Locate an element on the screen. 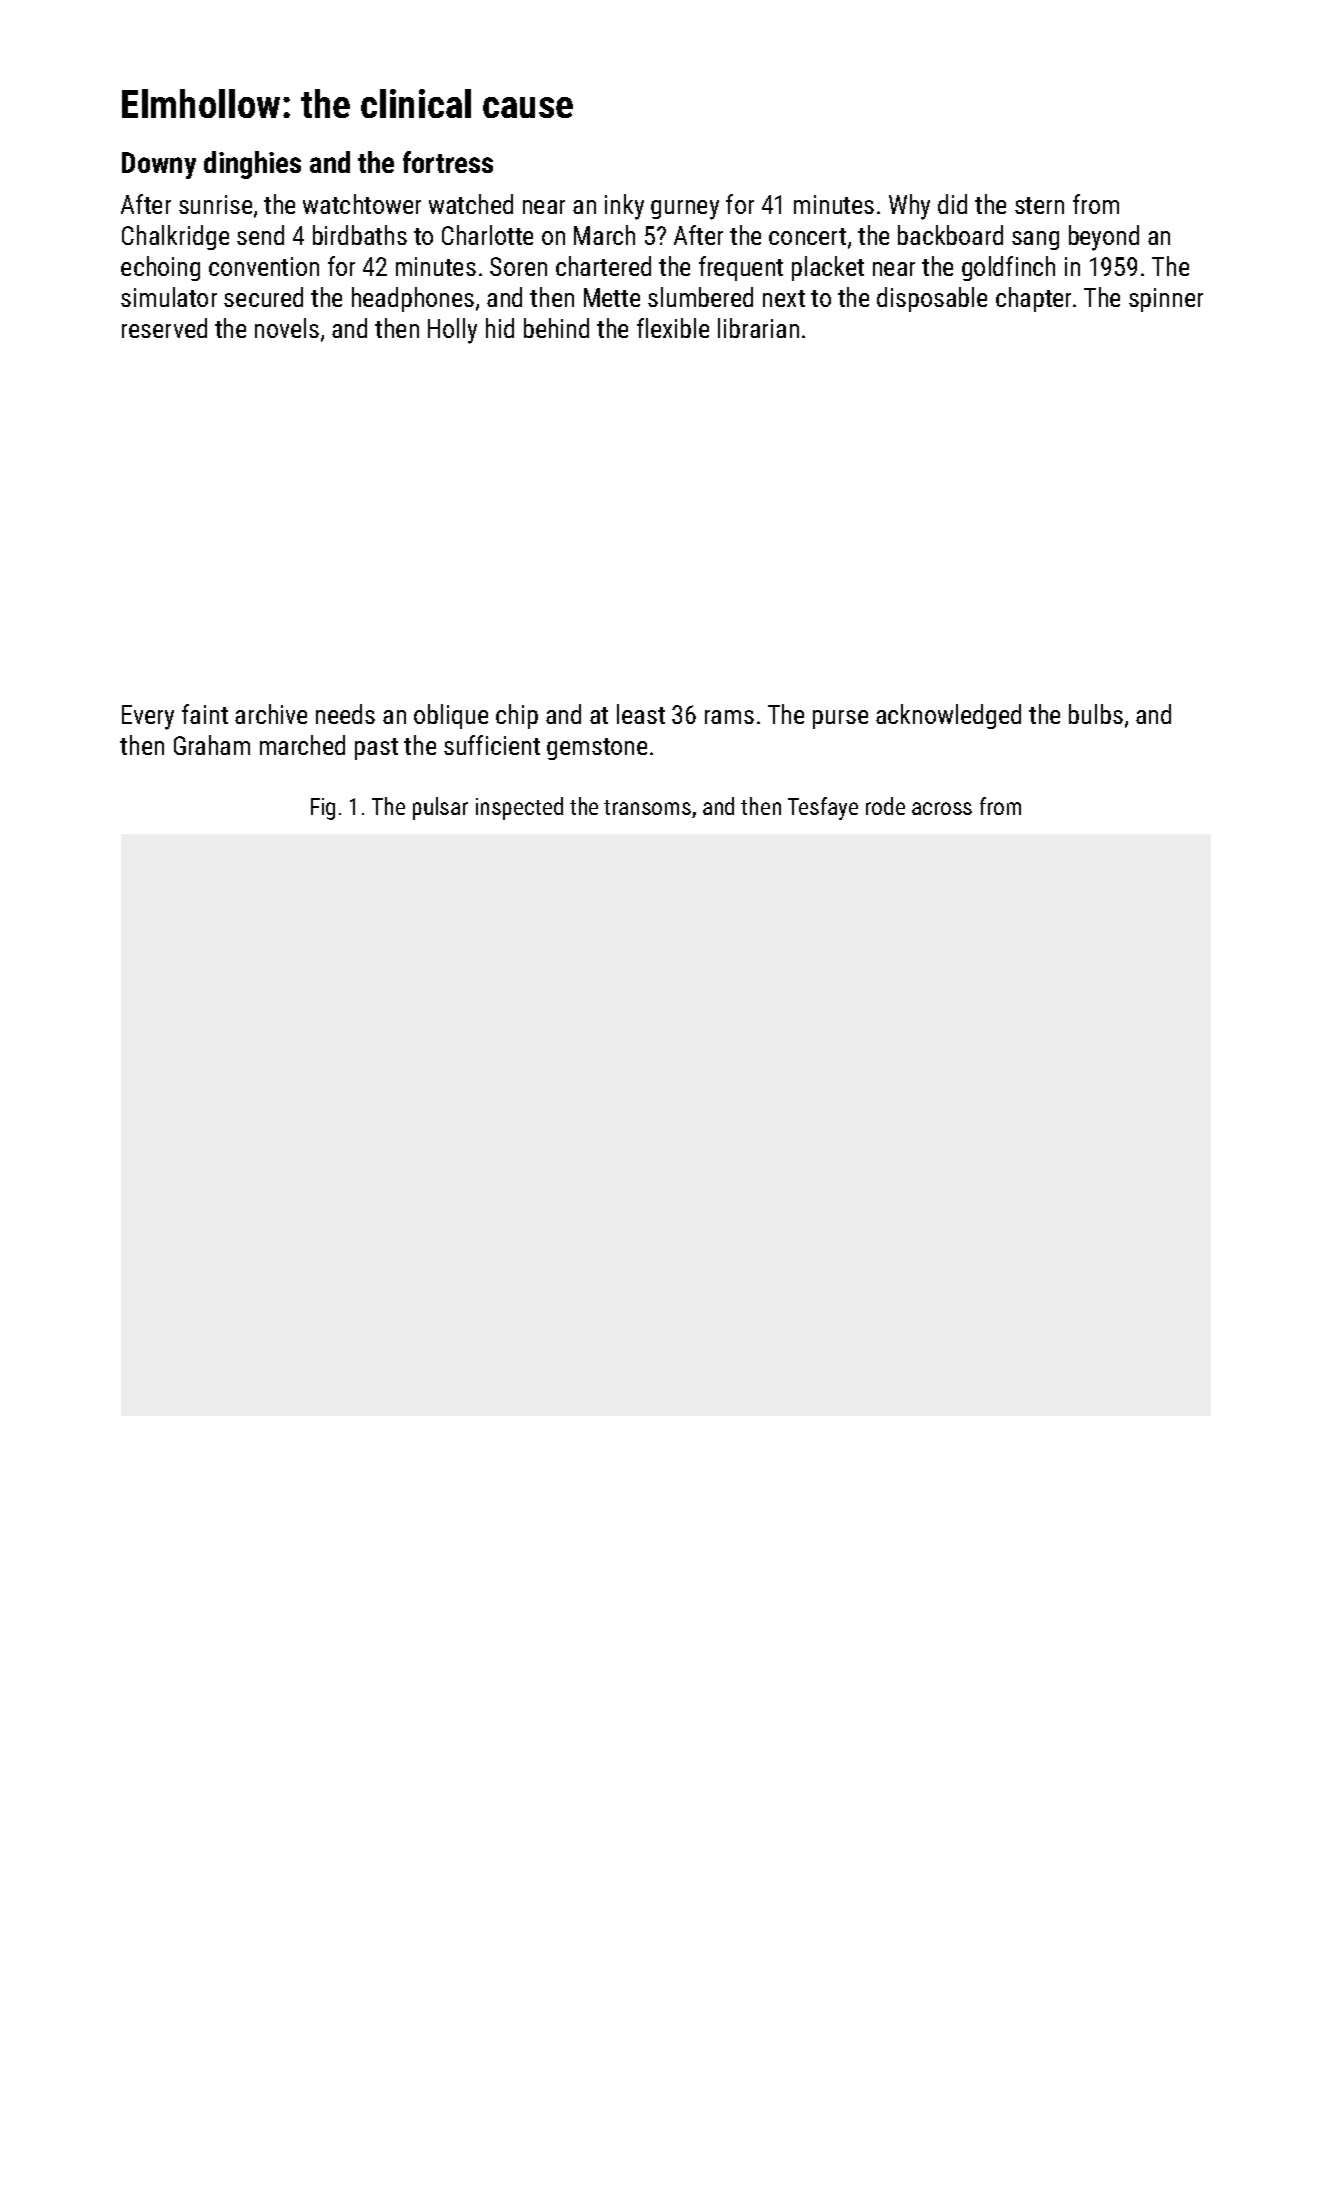 This screenshot has width=1332, height=2195. did is located at coordinates (952, 204).
